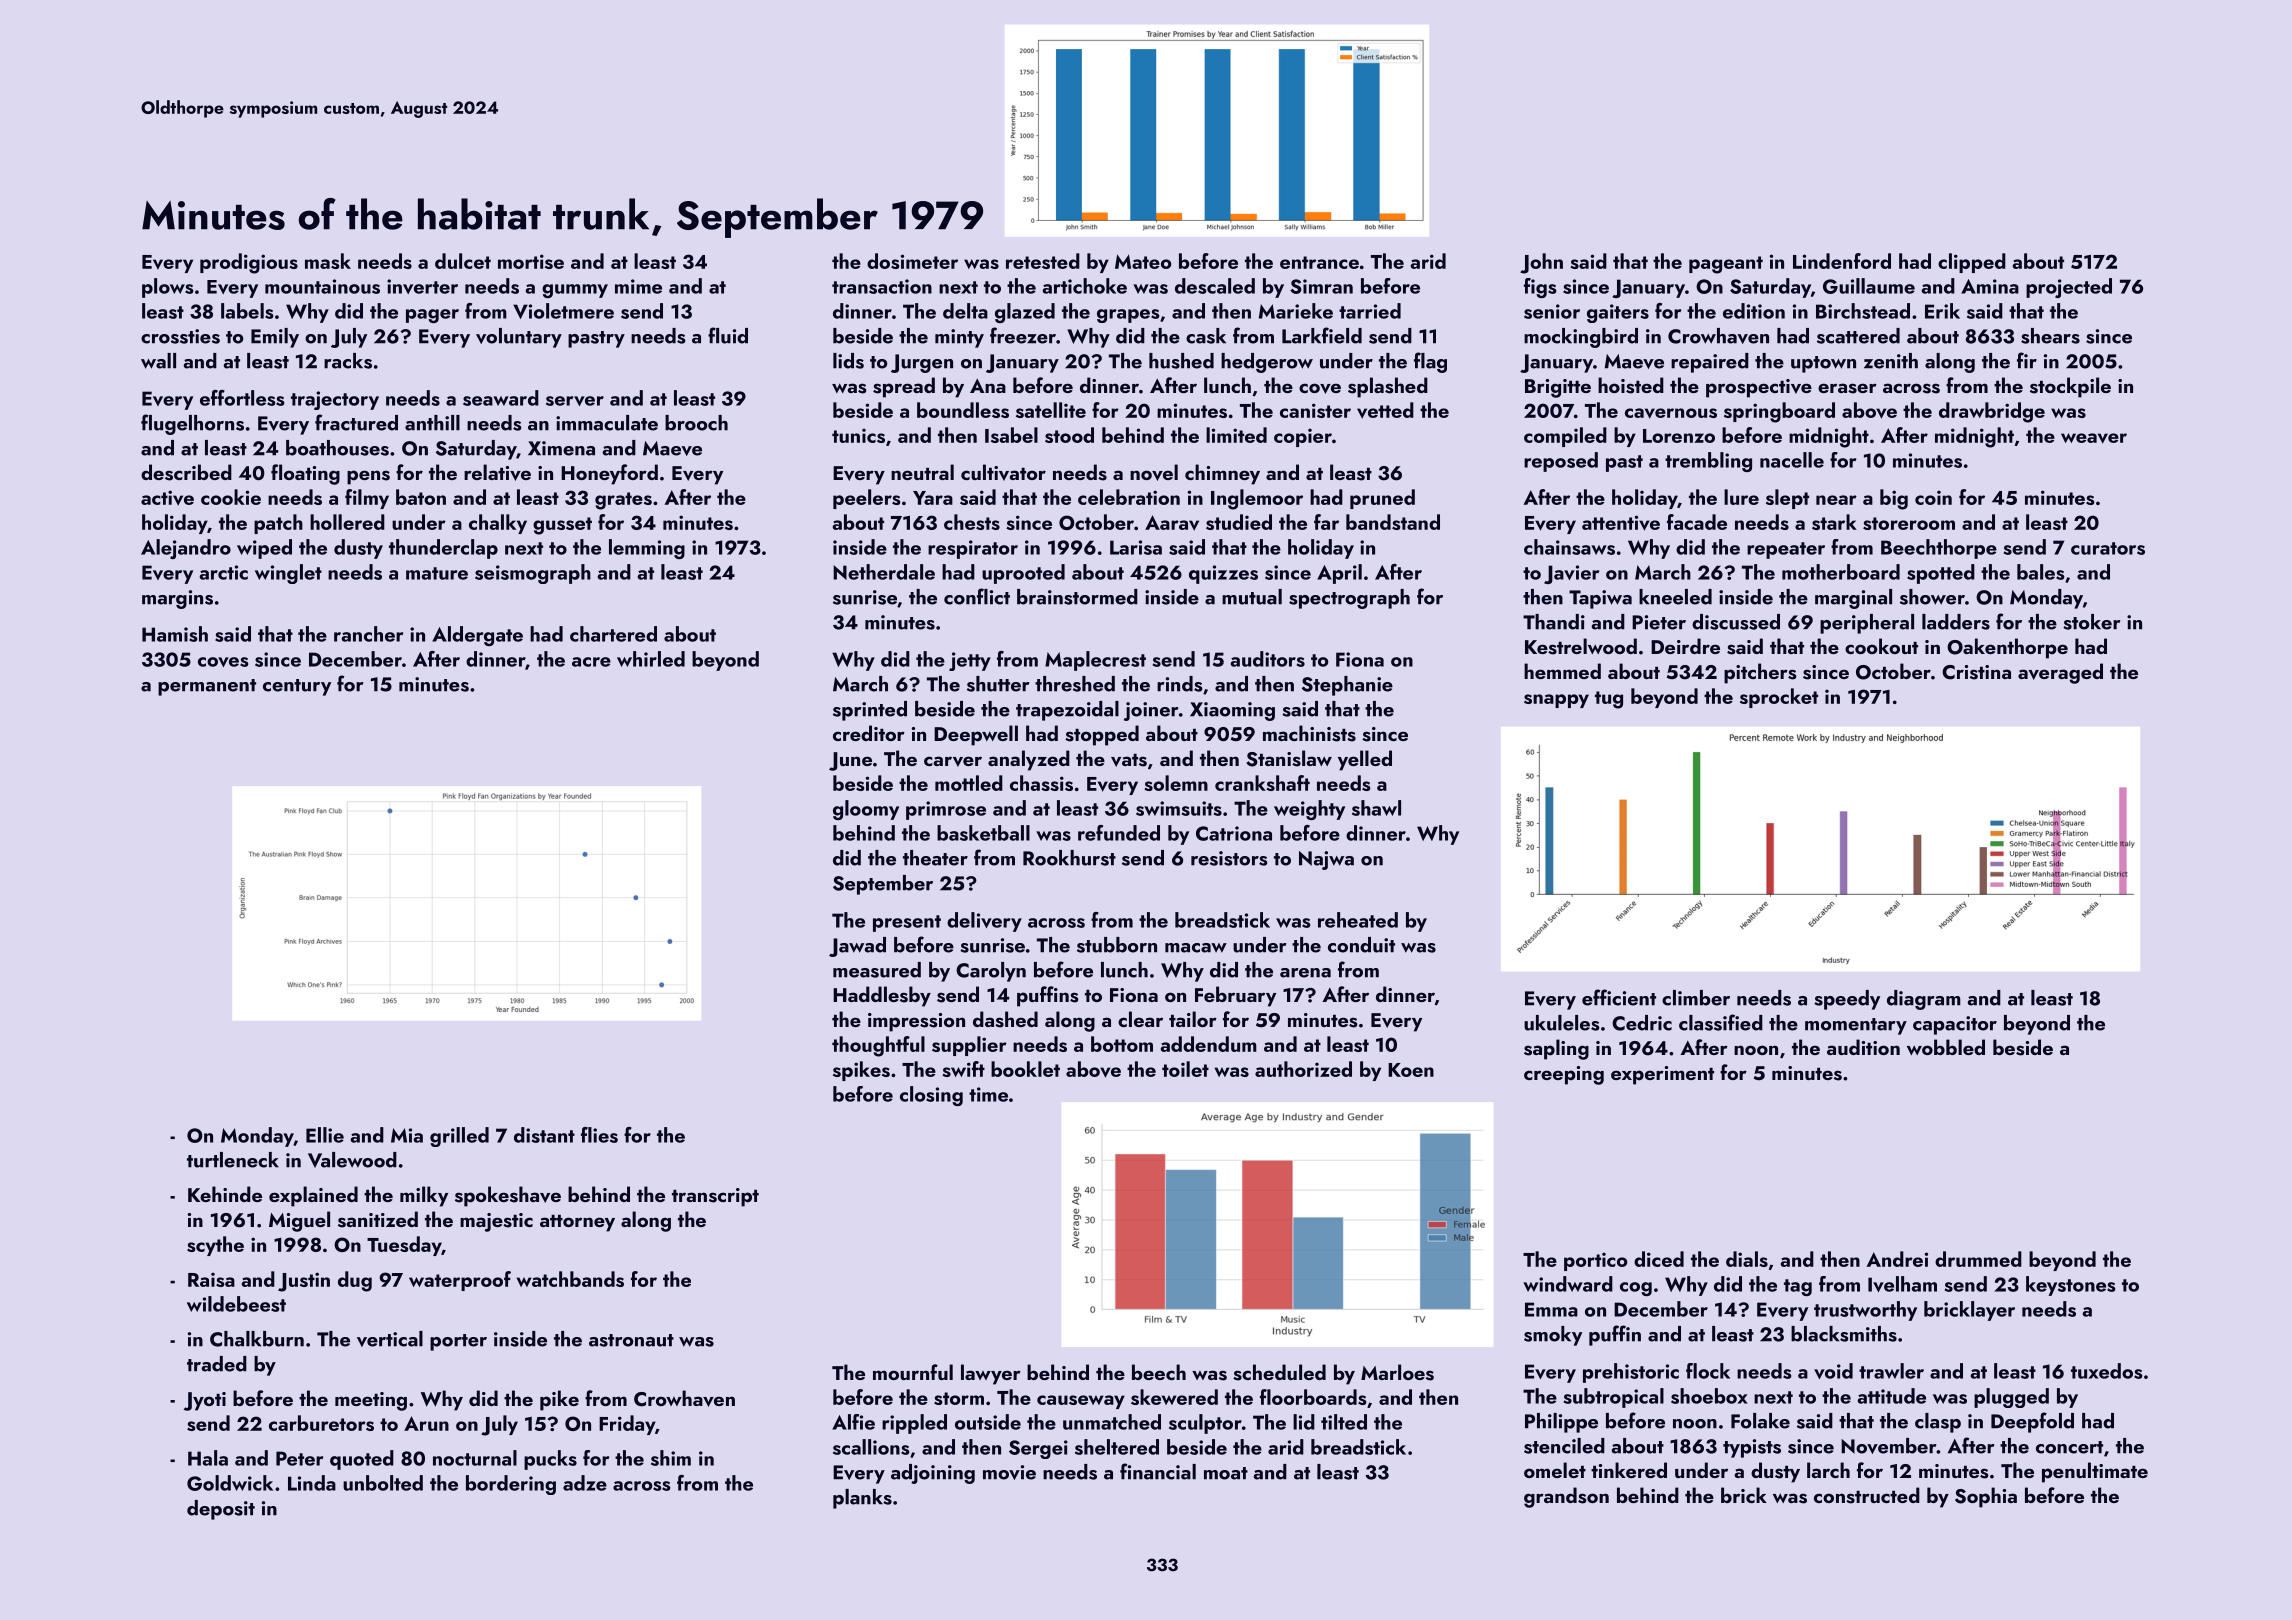 This screenshot has width=2292, height=1620. Describe the element at coordinates (501, 398) in the screenshot. I see `seaward` at that location.
